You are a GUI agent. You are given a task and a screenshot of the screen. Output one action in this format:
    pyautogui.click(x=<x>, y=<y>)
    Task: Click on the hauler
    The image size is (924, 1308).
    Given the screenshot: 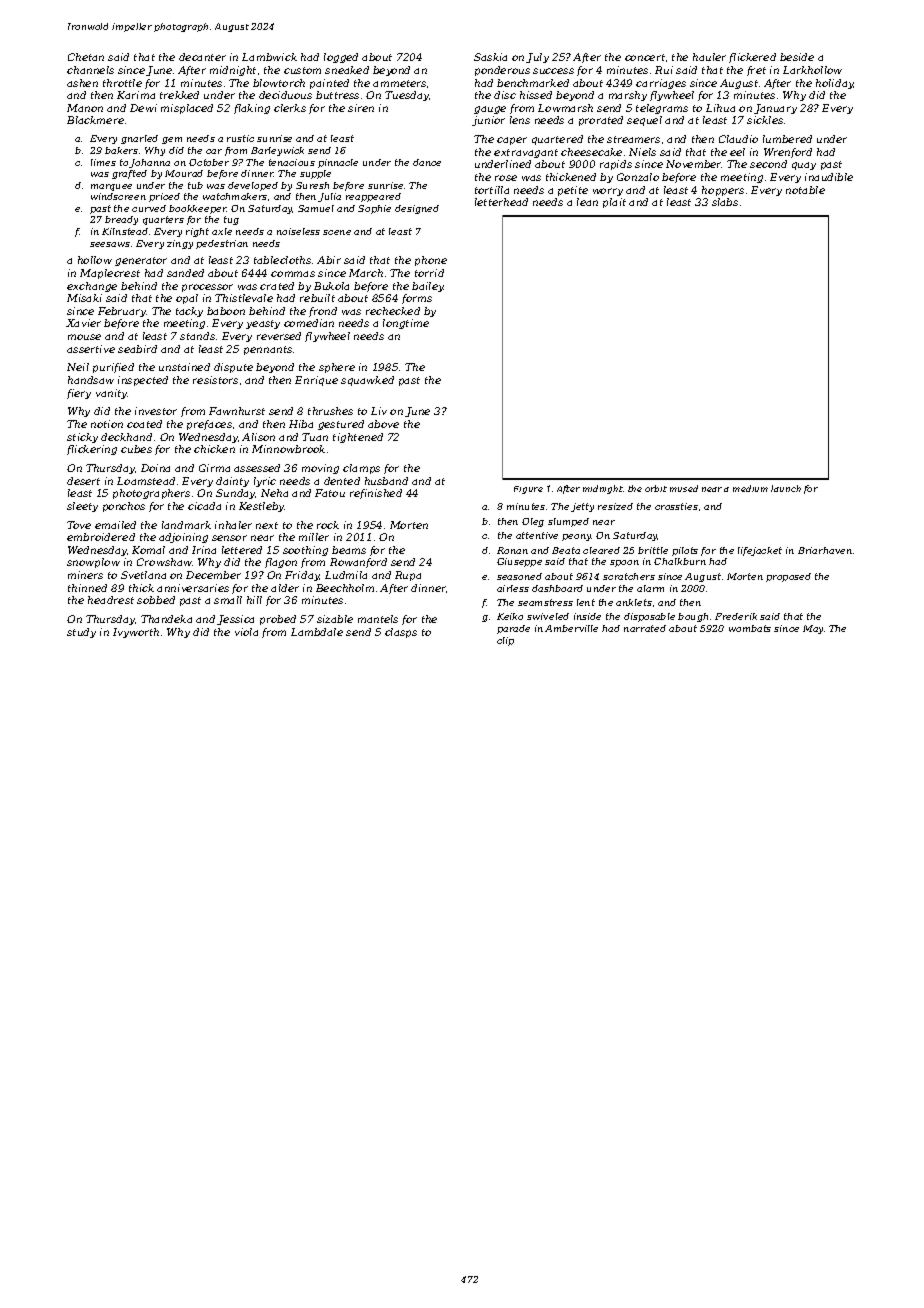 What is the action you would take?
    pyautogui.click(x=709, y=57)
